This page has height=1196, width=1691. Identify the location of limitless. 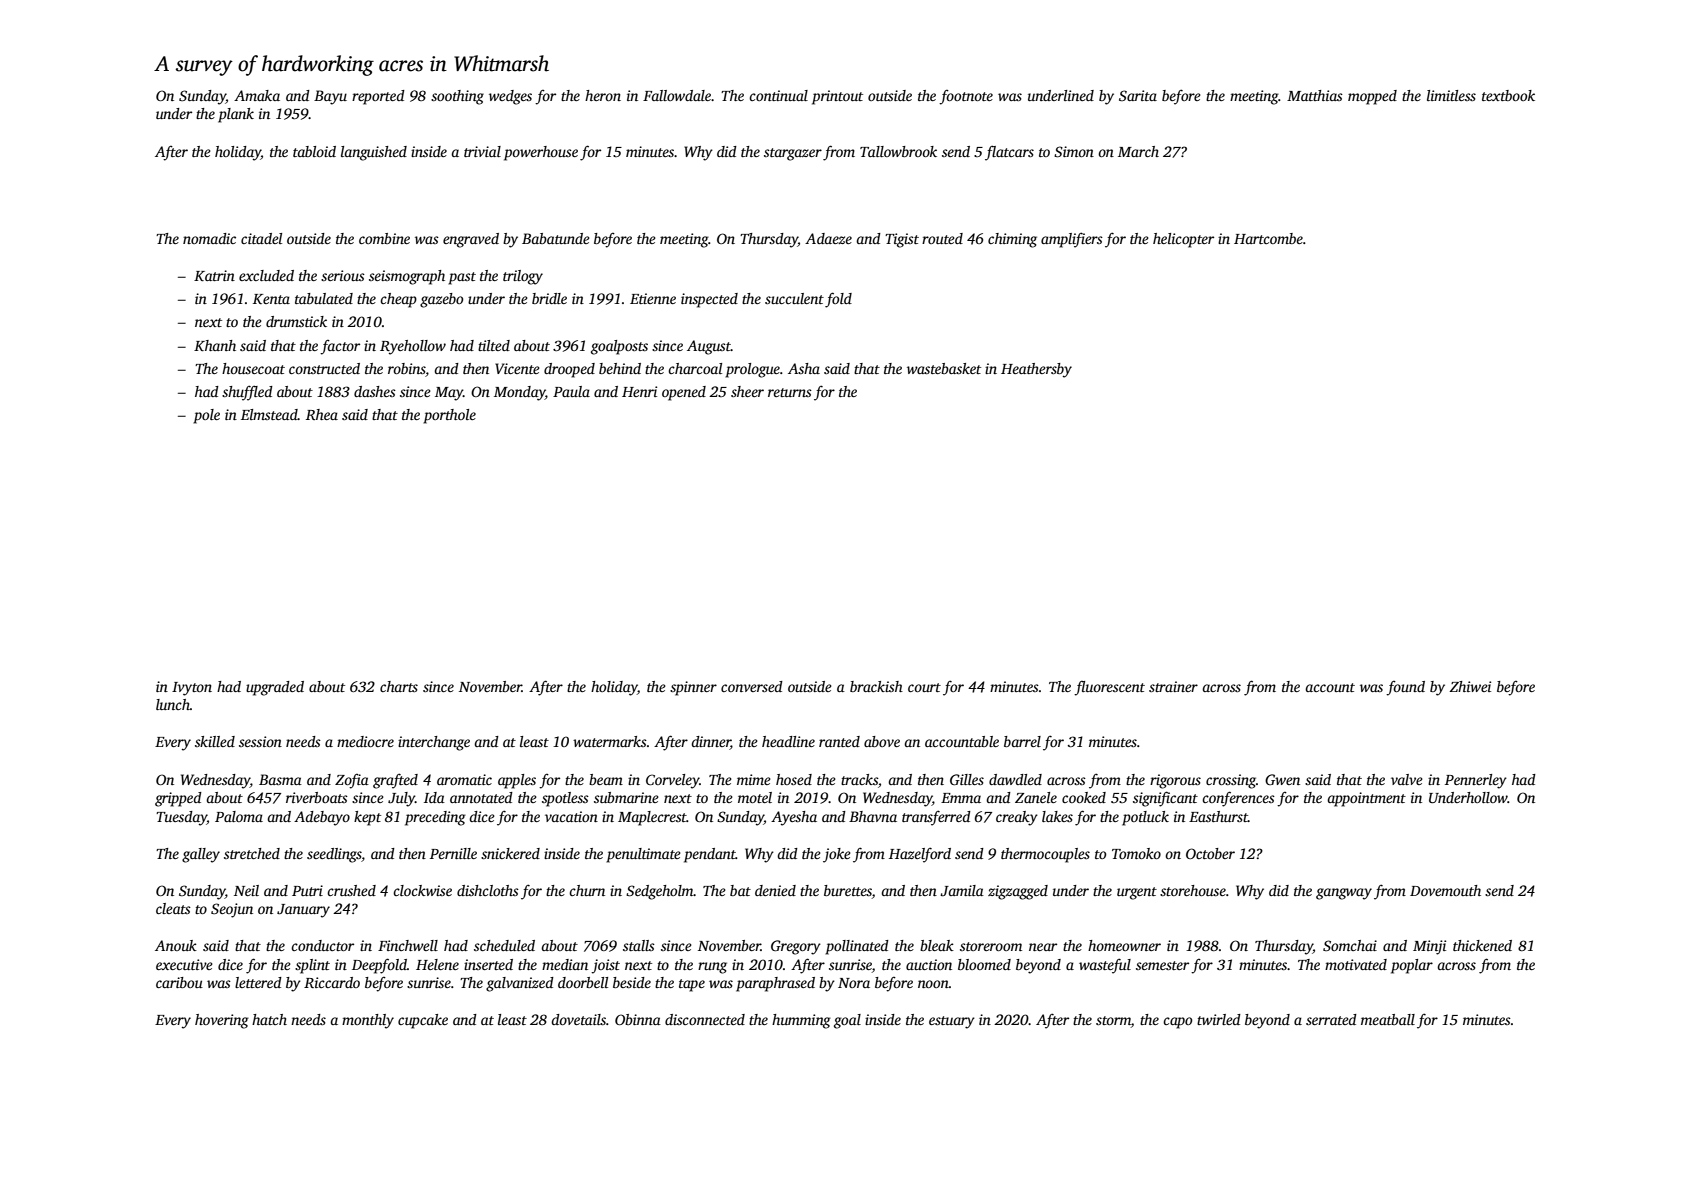
(1451, 95).
